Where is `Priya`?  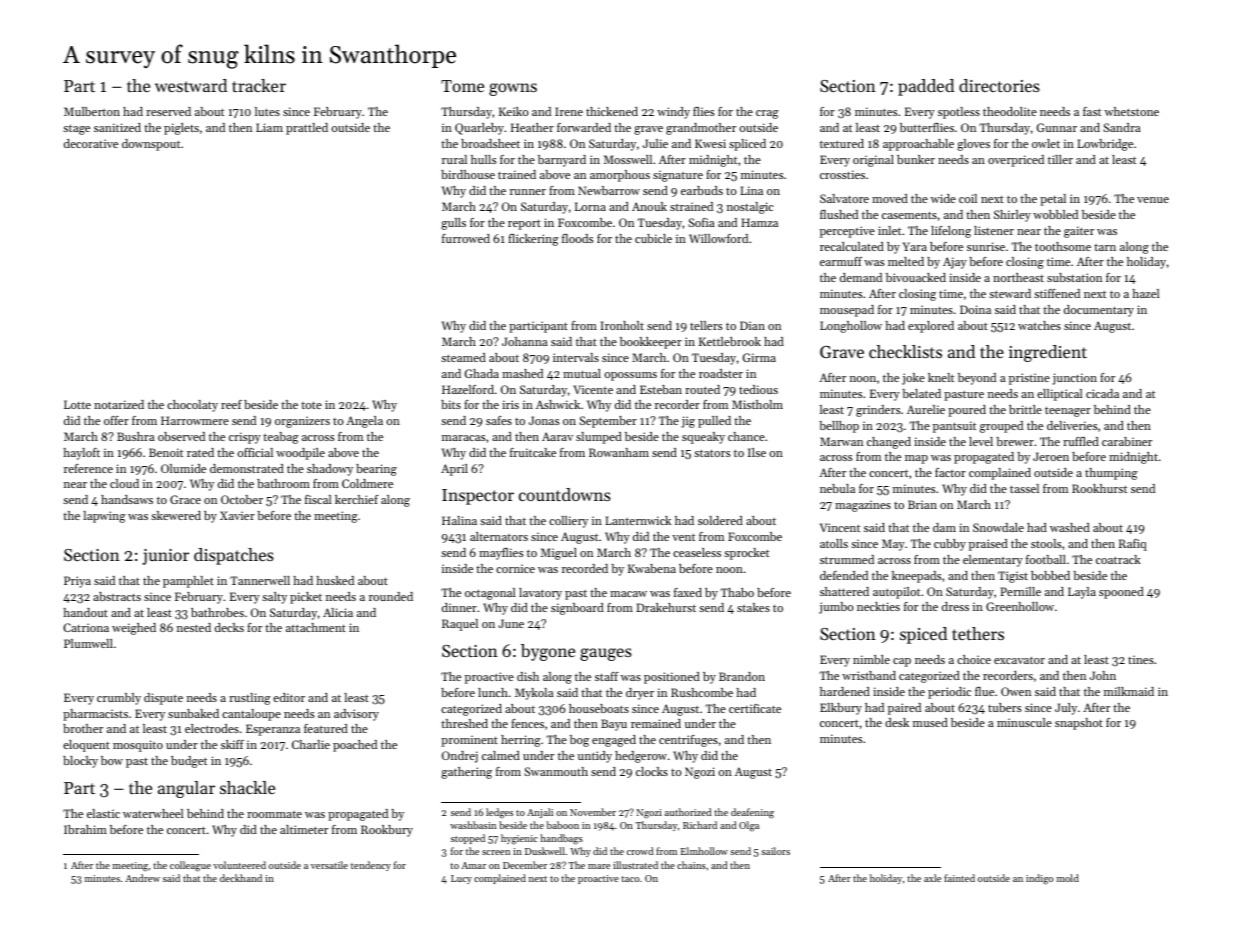 Priya is located at coordinates (77, 582).
